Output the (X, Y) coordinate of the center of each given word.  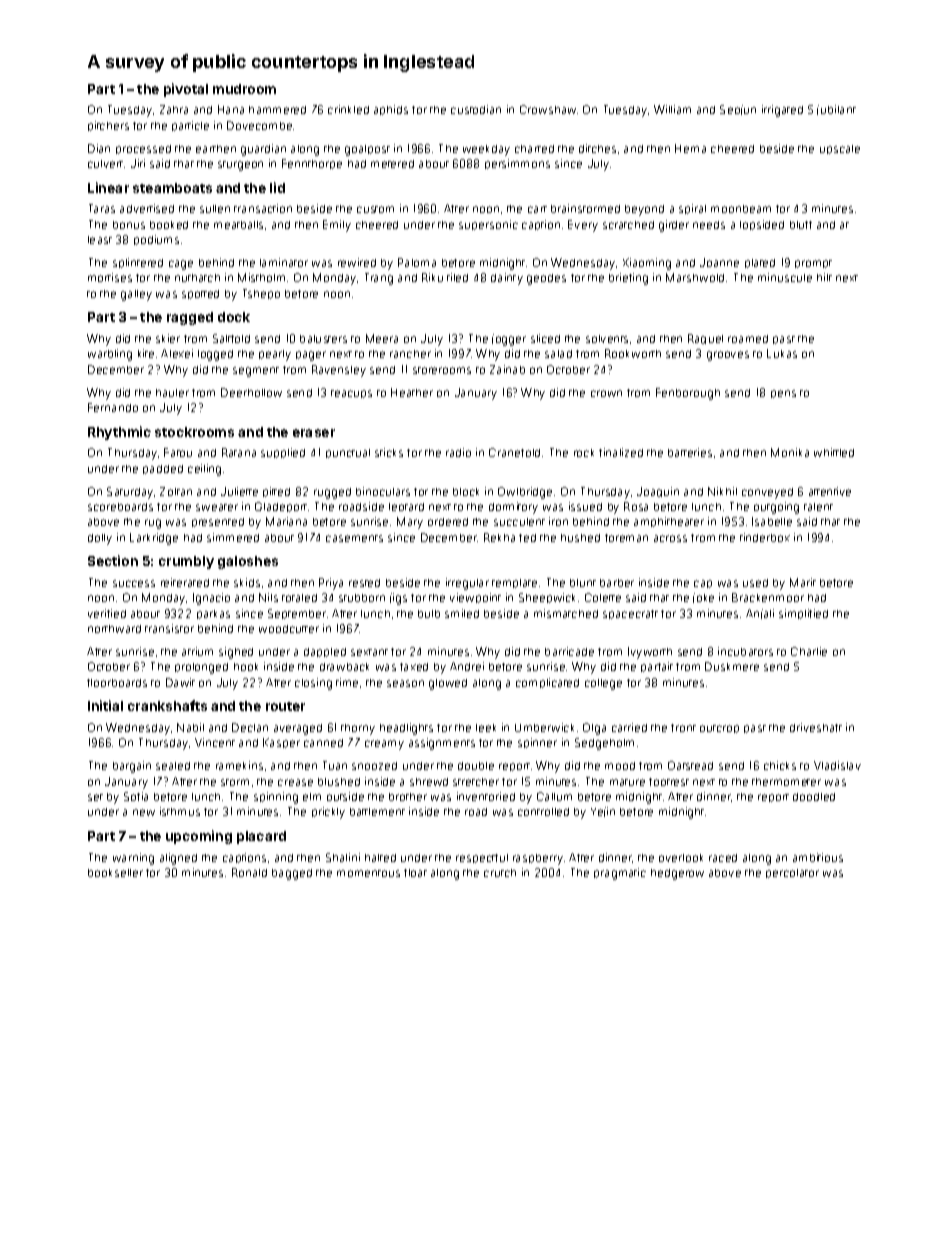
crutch (500, 873)
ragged (190, 318)
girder (674, 226)
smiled (462, 613)
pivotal (186, 90)
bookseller (115, 873)
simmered (233, 537)
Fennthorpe (312, 164)
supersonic (488, 225)
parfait (657, 667)
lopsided (762, 225)
